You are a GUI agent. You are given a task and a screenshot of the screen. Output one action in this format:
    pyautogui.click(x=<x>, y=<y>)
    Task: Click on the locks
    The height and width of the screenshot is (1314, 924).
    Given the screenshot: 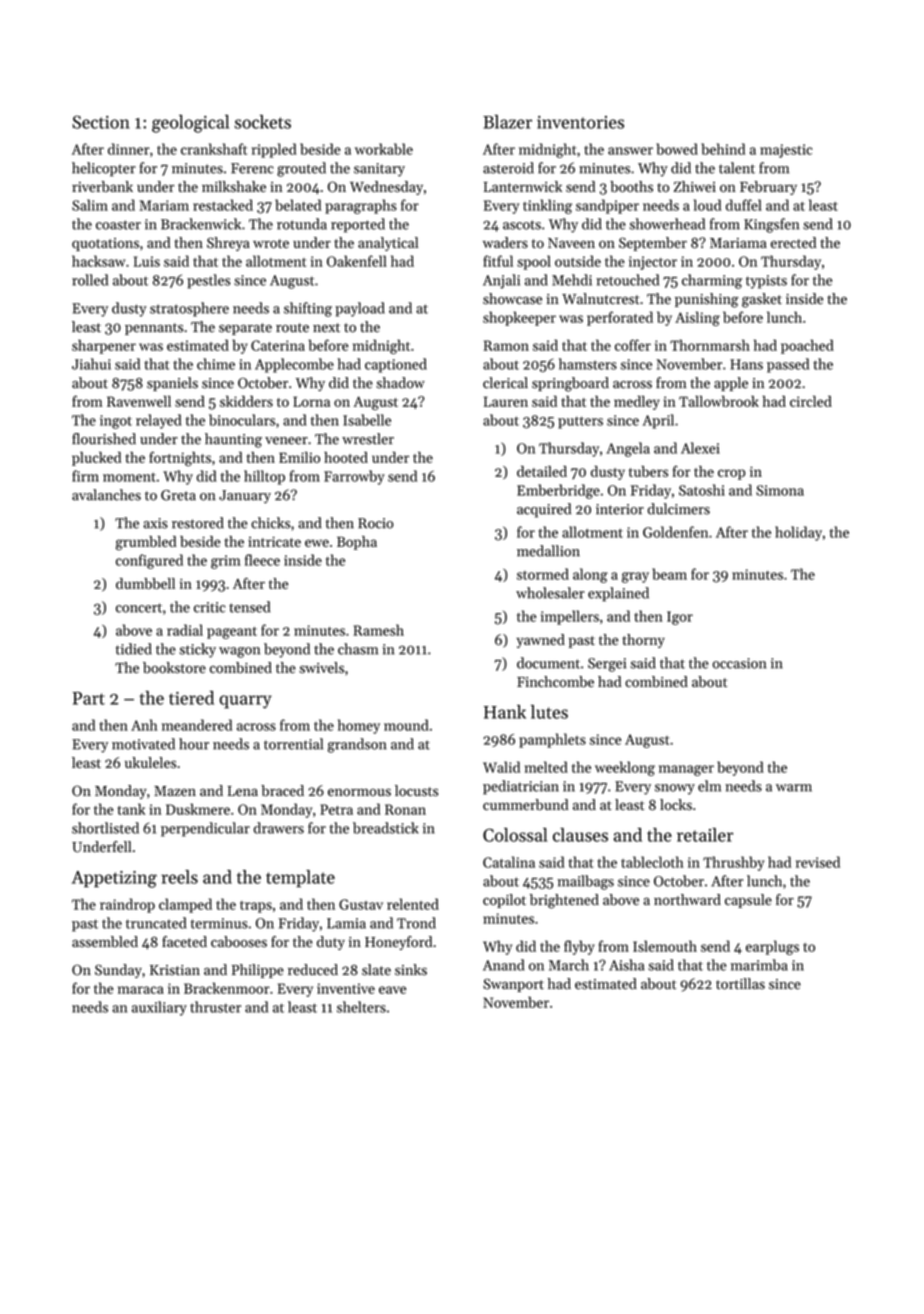 What is the action you would take?
    pyautogui.click(x=676, y=804)
